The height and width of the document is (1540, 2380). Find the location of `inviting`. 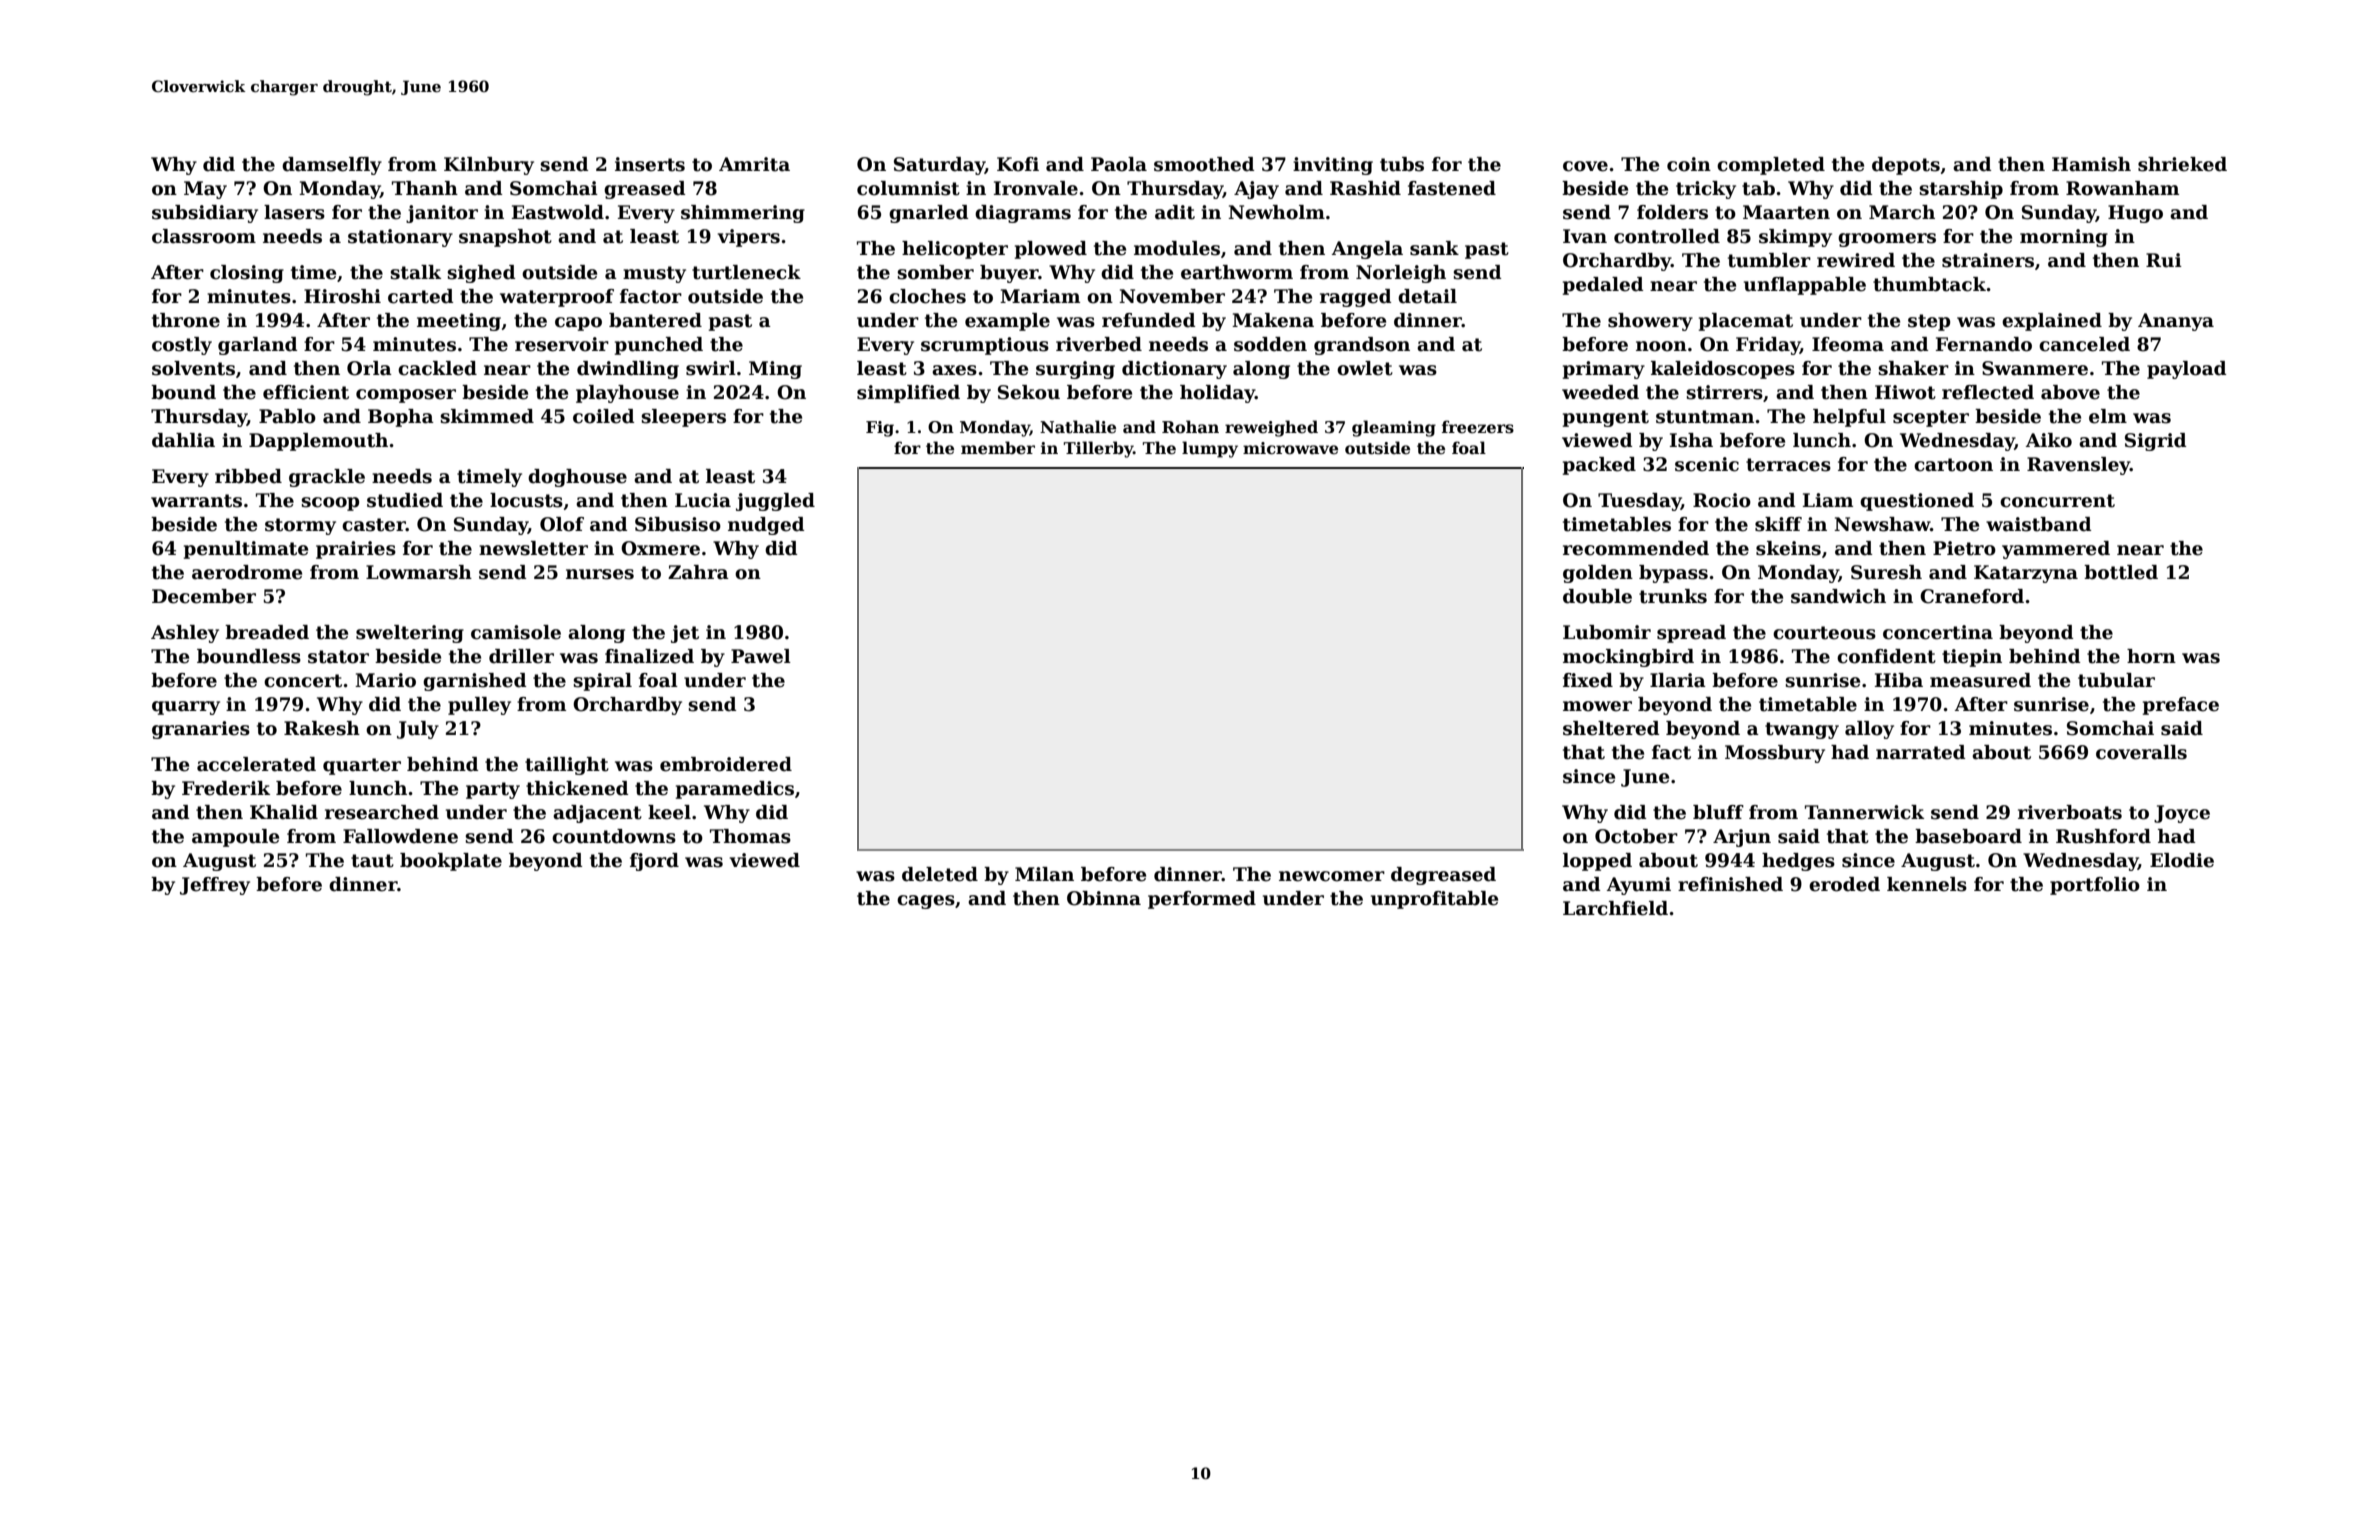

inviting is located at coordinates (1333, 166).
